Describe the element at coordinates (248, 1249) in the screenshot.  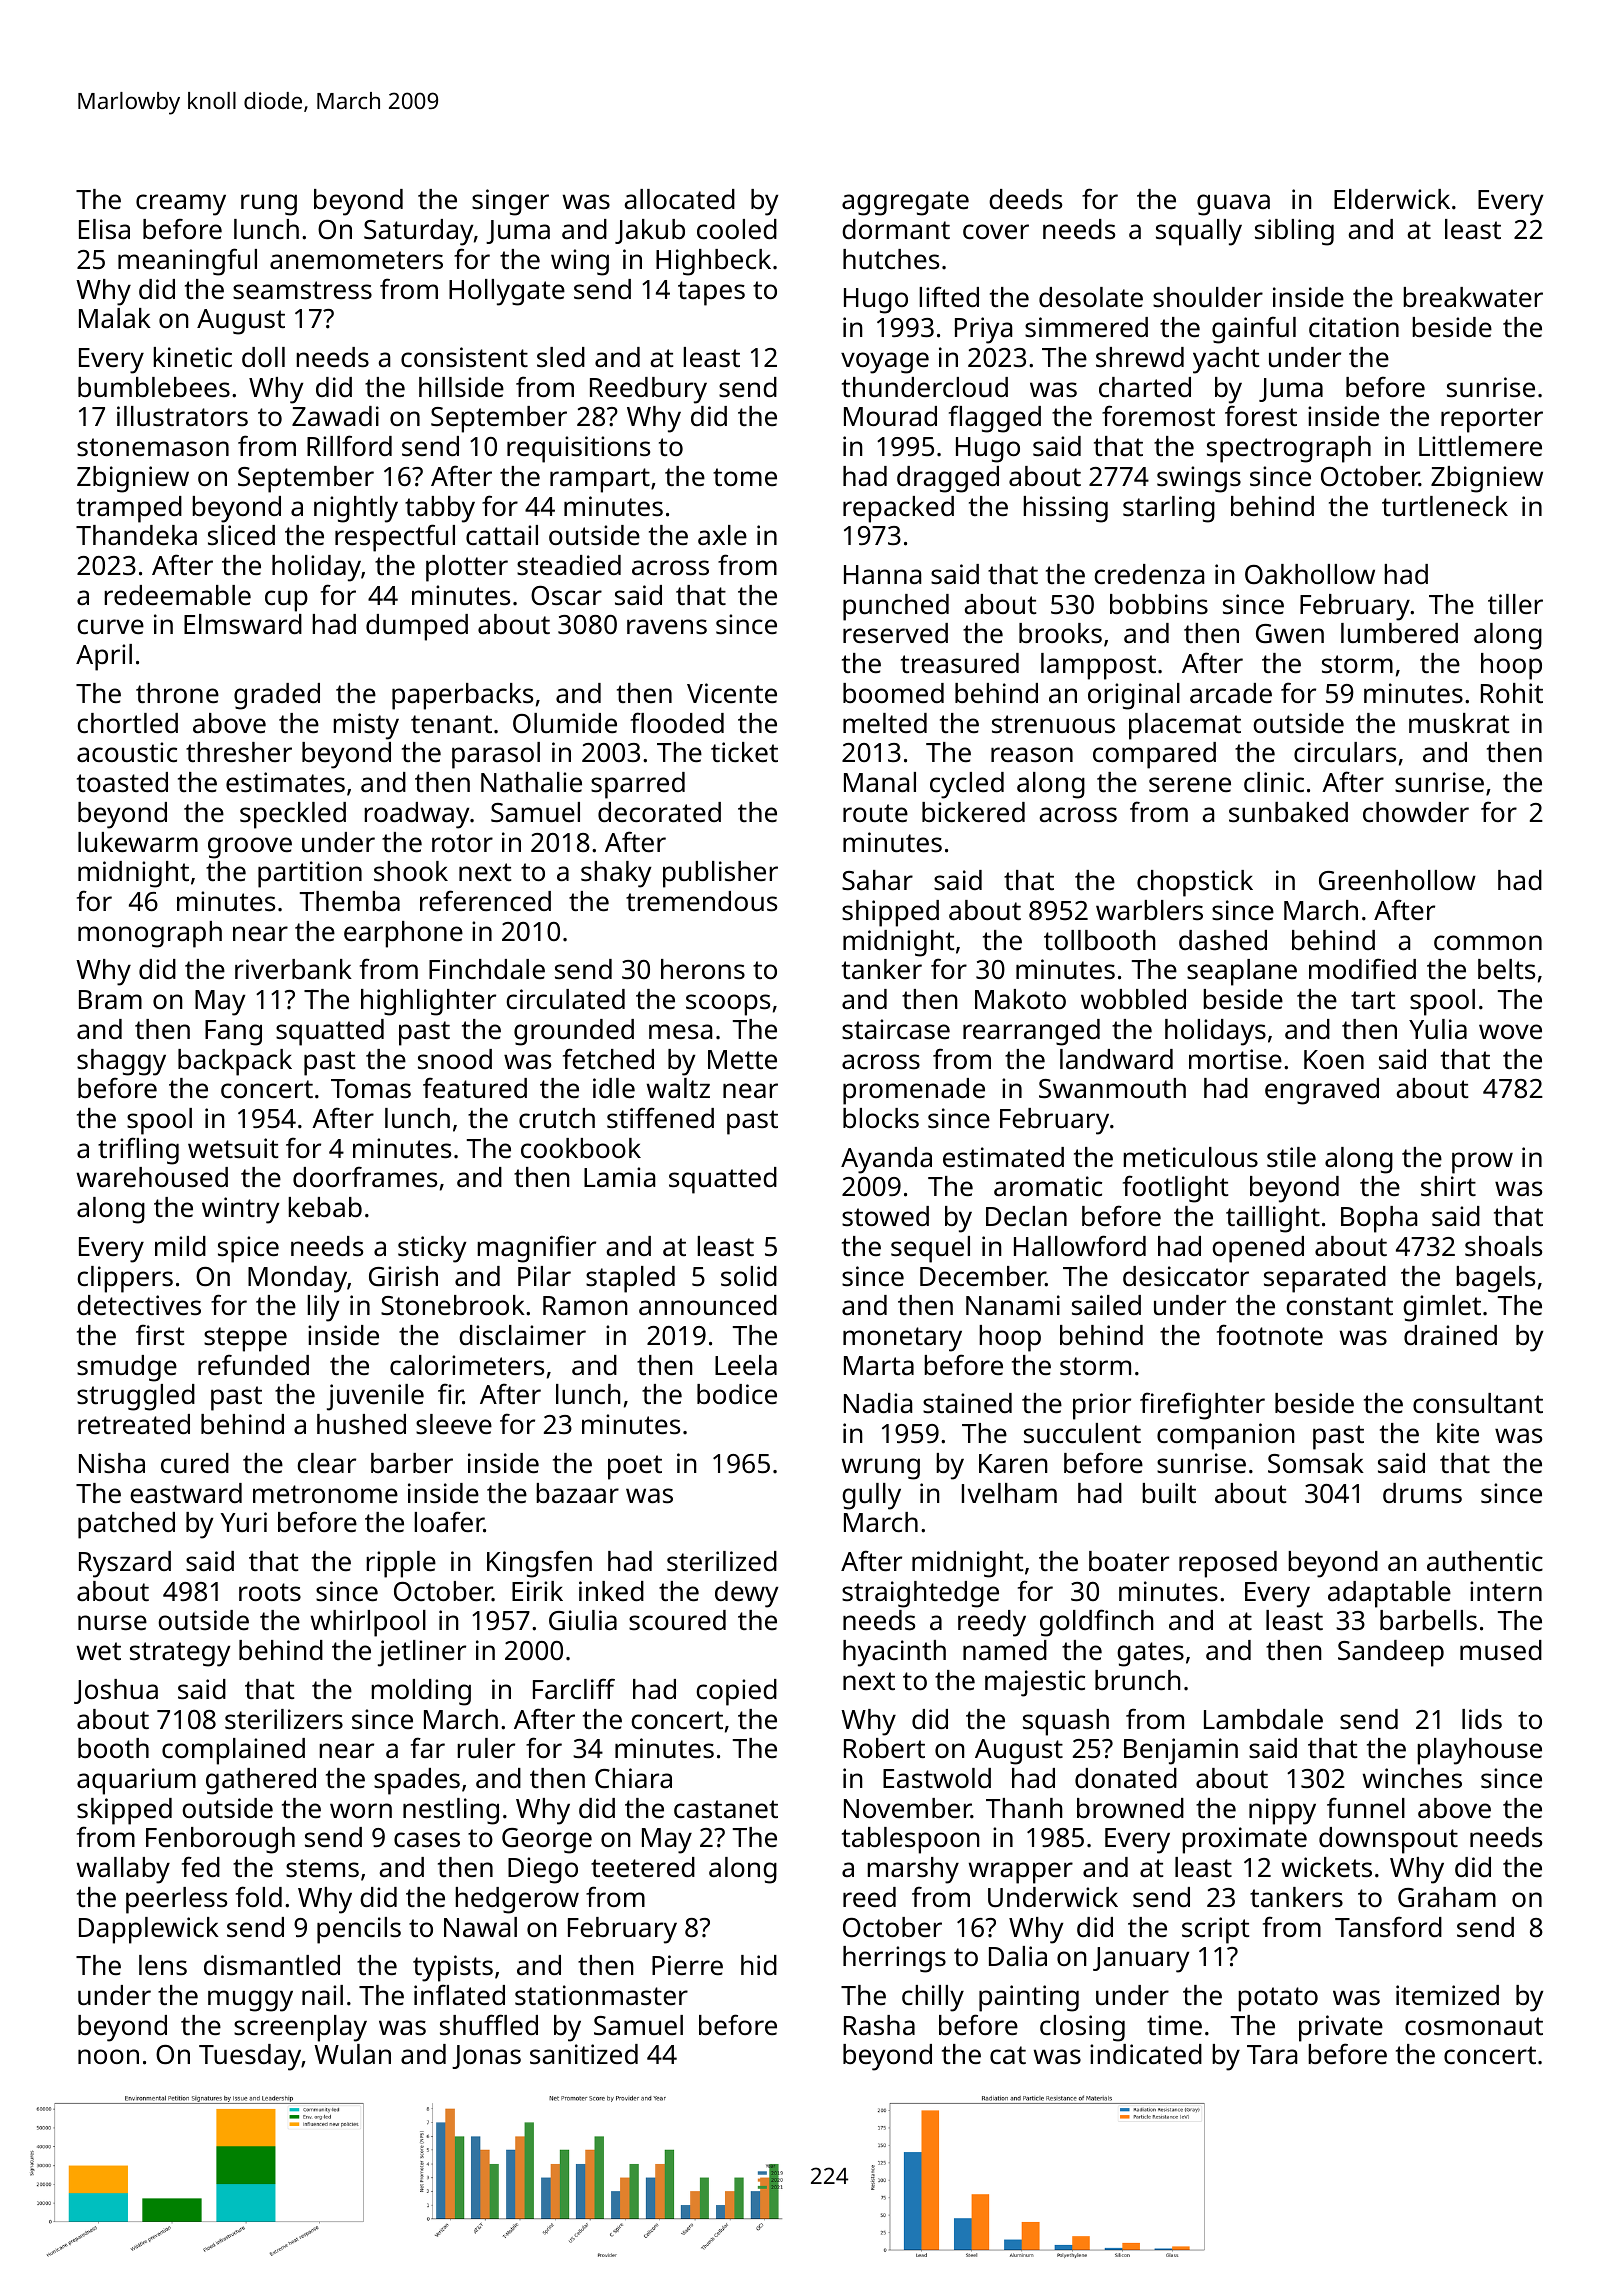
I see `spice` at that location.
